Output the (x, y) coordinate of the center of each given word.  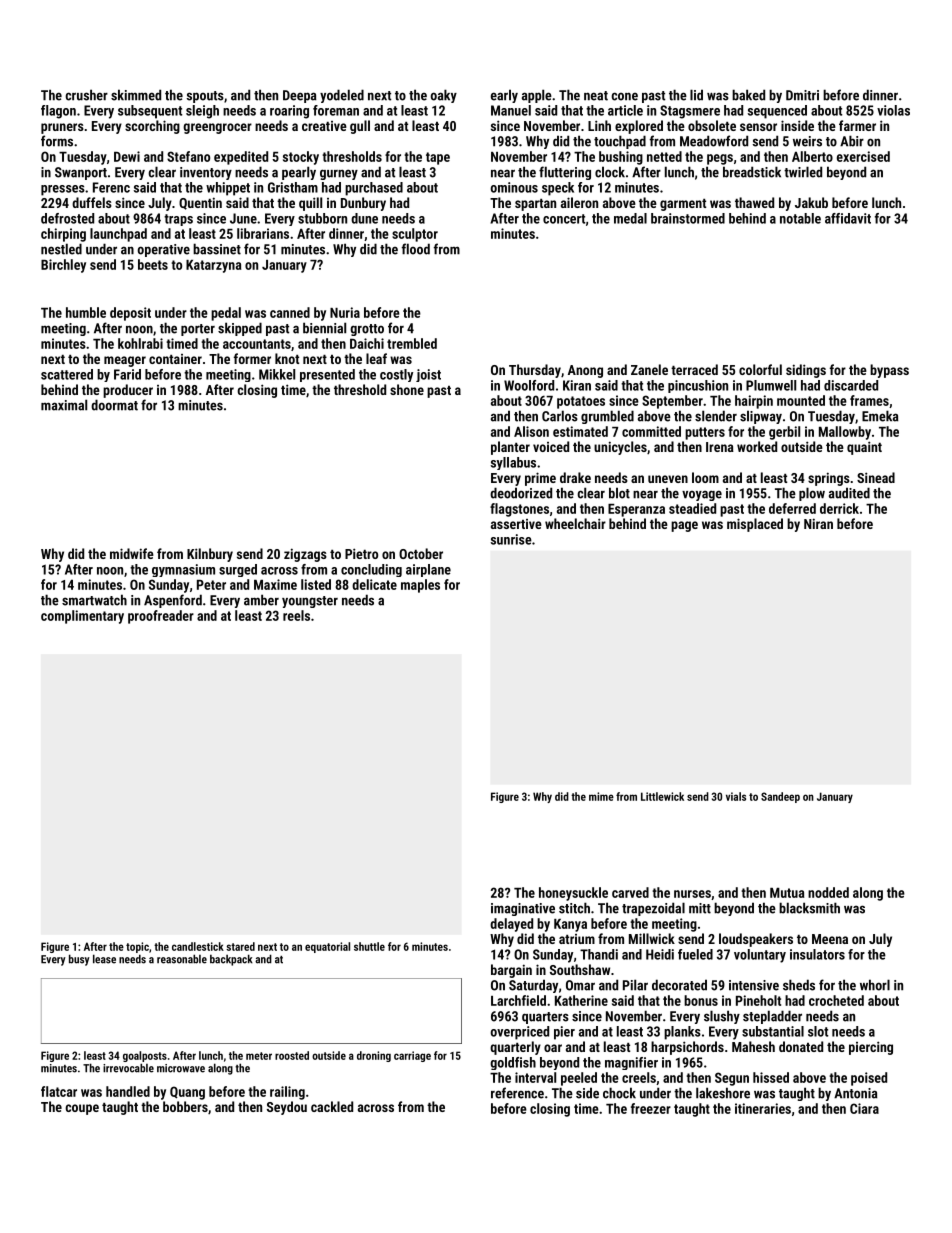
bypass (889, 371)
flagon (58, 112)
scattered (67, 374)
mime (601, 796)
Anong (585, 371)
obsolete (712, 125)
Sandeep (780, 797)
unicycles (620, 448)
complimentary (82, 617)
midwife (132, 553)
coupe (82, 1109)
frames (869, 400)
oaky (444, 96)
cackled (332, 1106)
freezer (651, 1108)
